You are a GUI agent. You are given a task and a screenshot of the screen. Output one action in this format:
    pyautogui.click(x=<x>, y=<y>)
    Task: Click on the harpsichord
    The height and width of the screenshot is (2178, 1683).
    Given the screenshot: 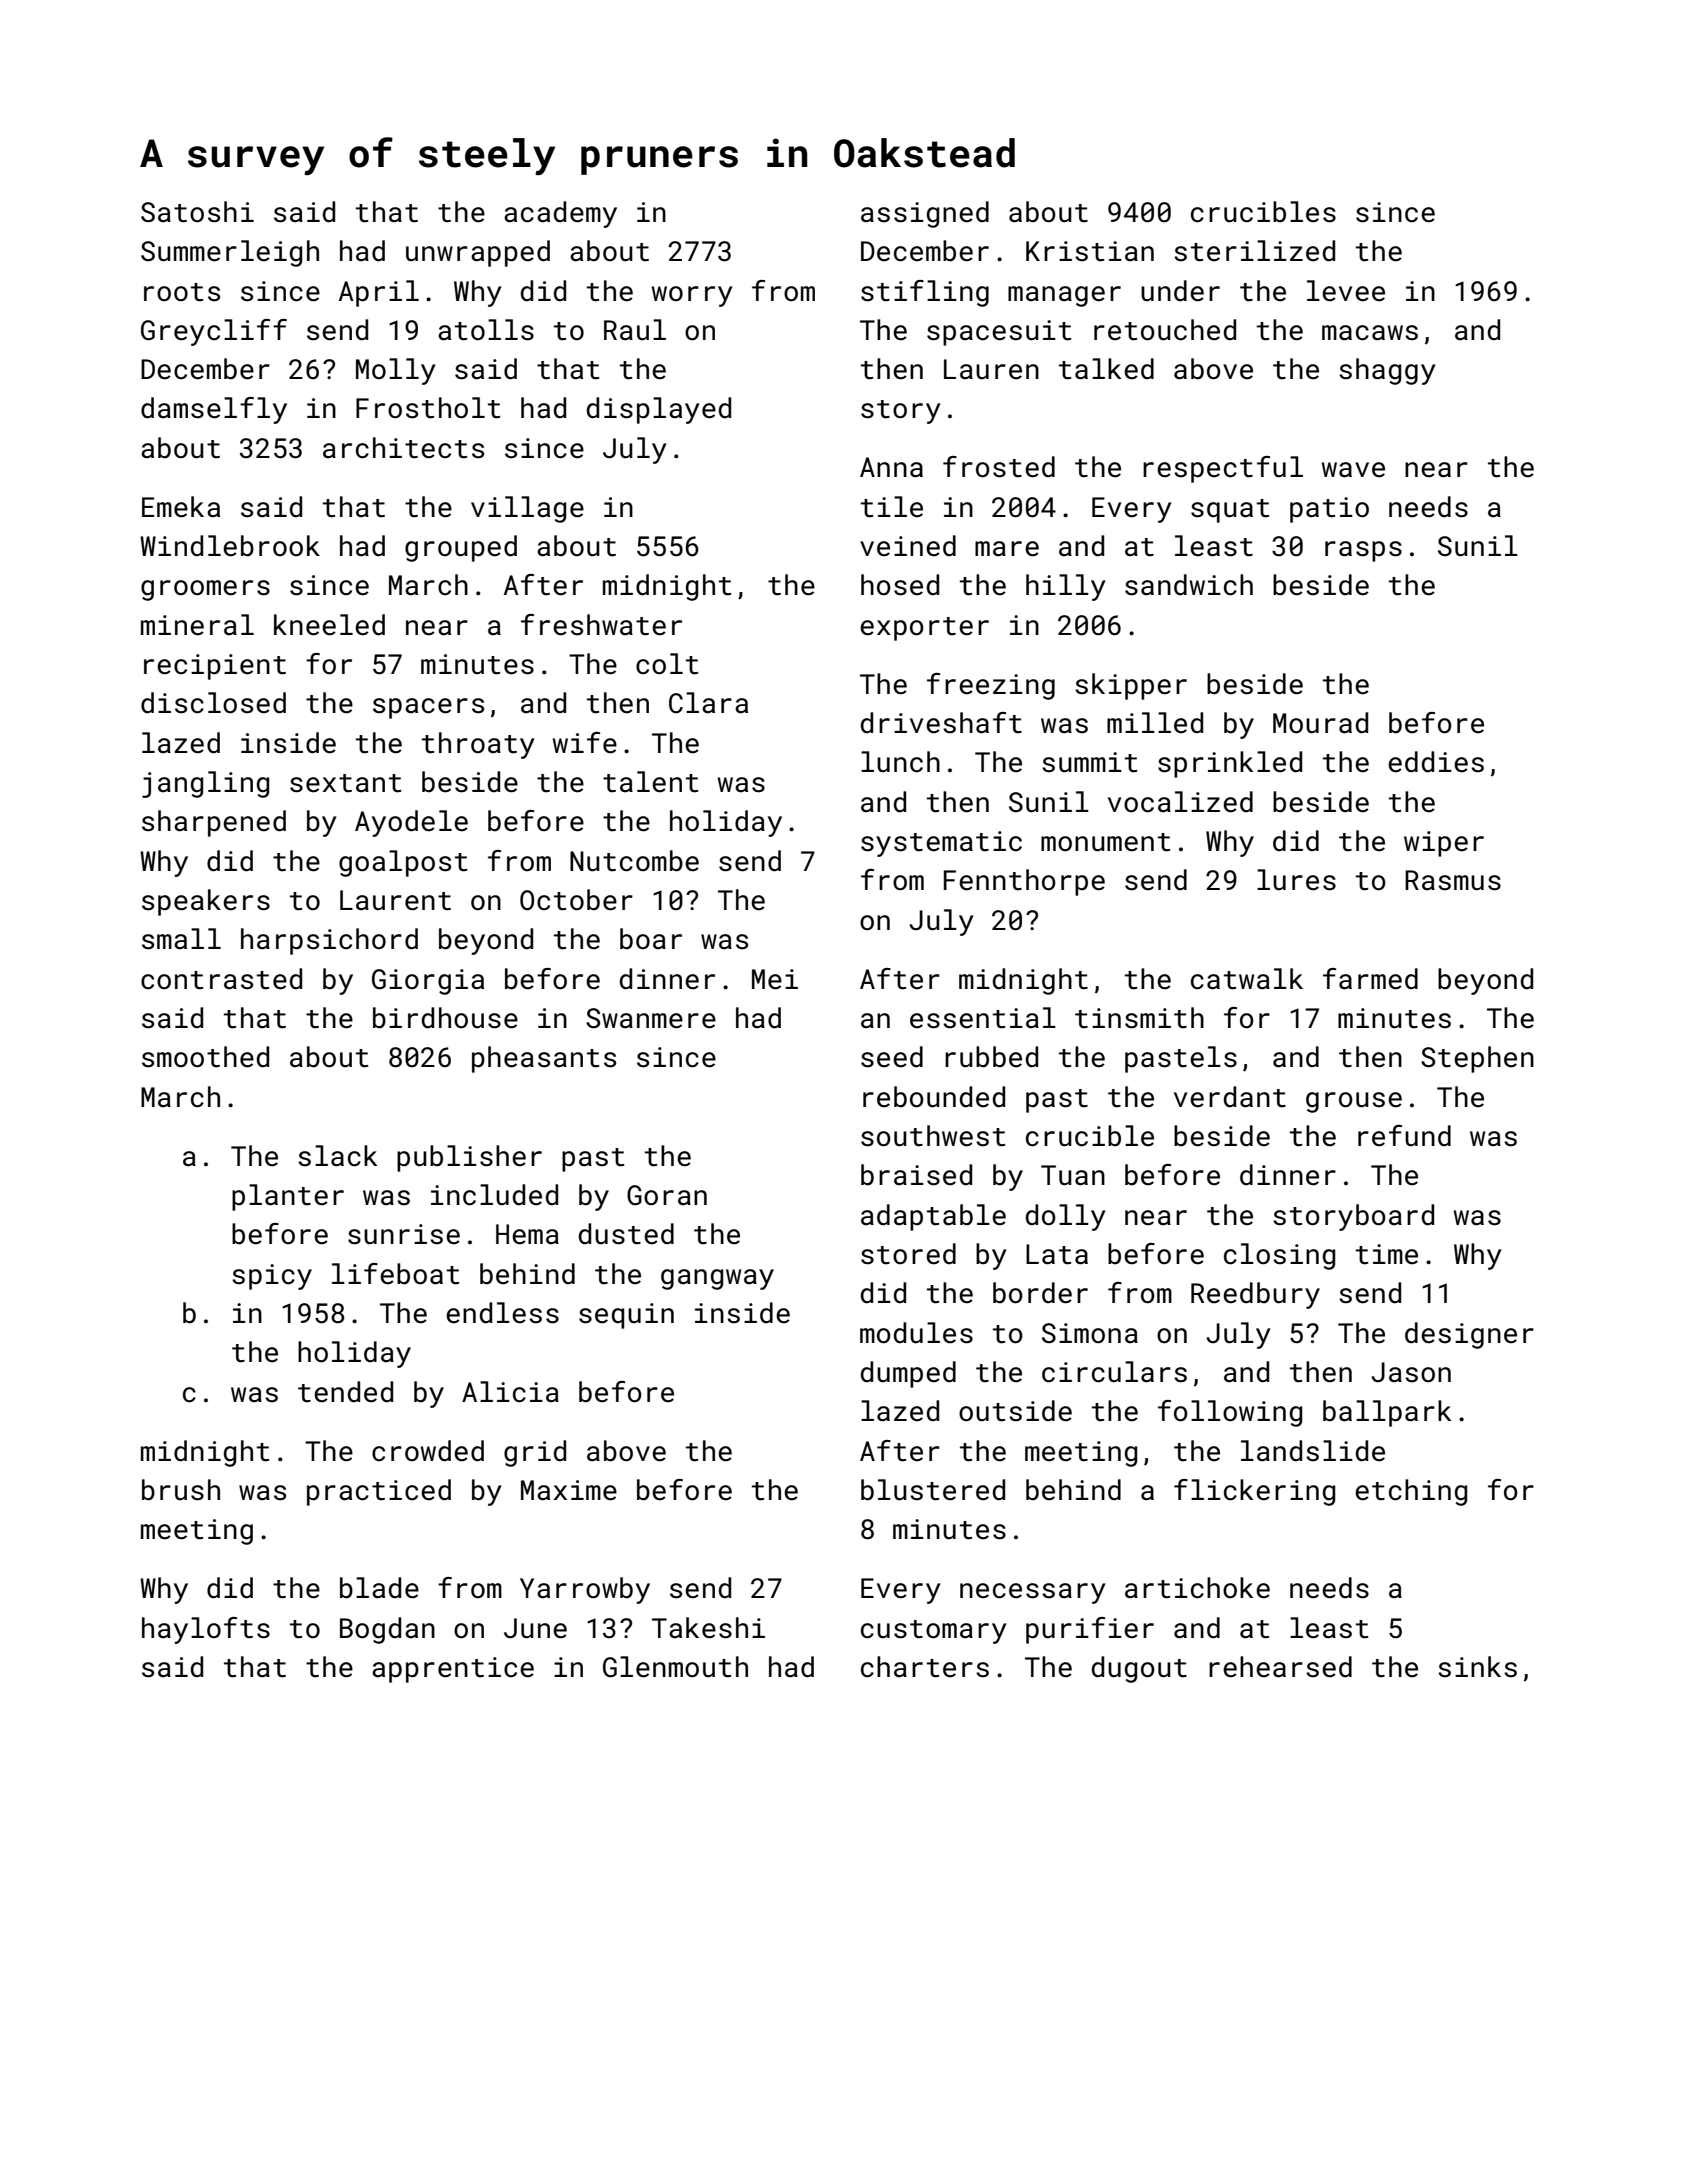 What is the action you would take?
    pyautogui.click(x=329, y=941)
